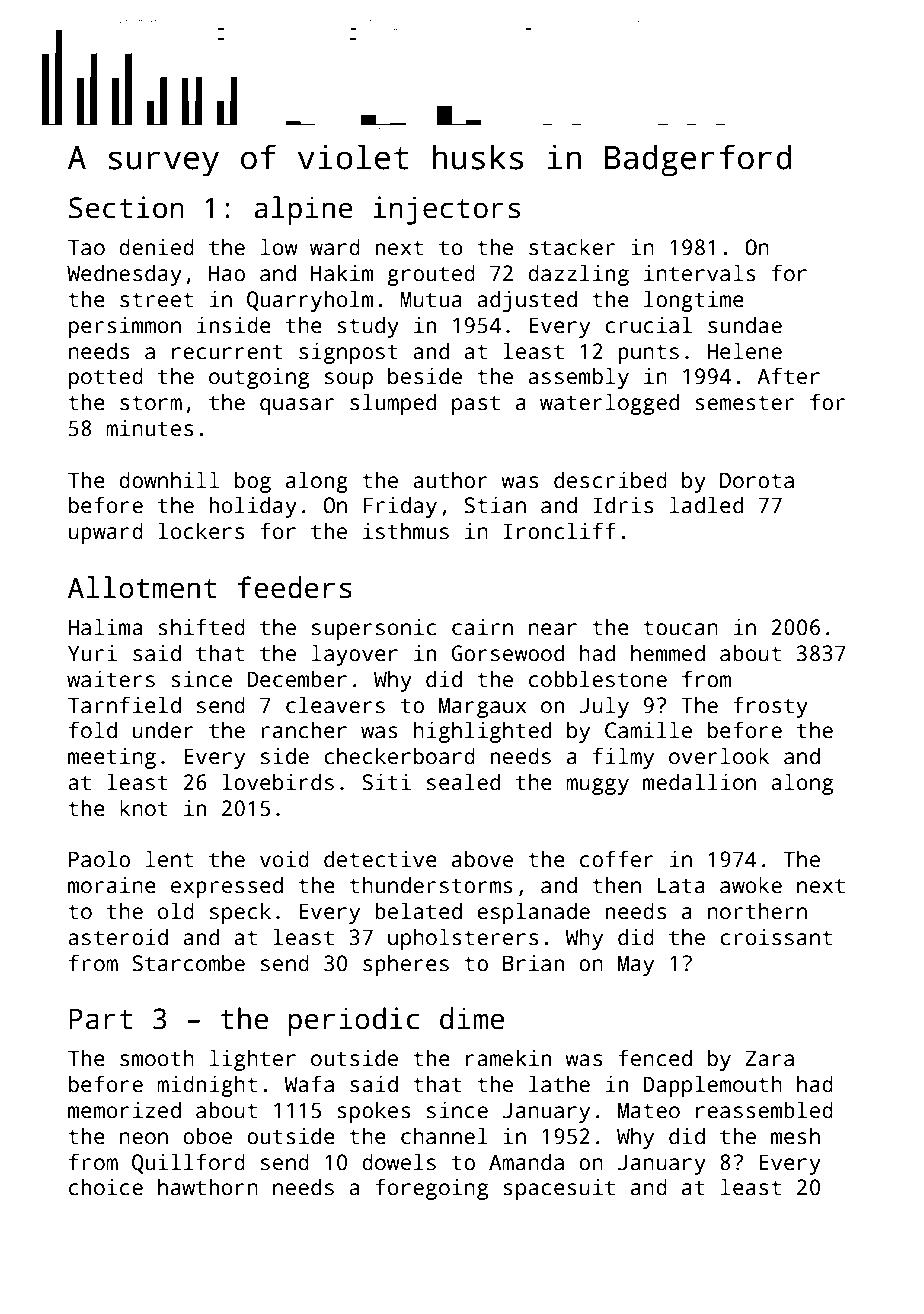  Describe the element at coordinates (795, 1136) in the screenshot. I see `mesh` at that location.
